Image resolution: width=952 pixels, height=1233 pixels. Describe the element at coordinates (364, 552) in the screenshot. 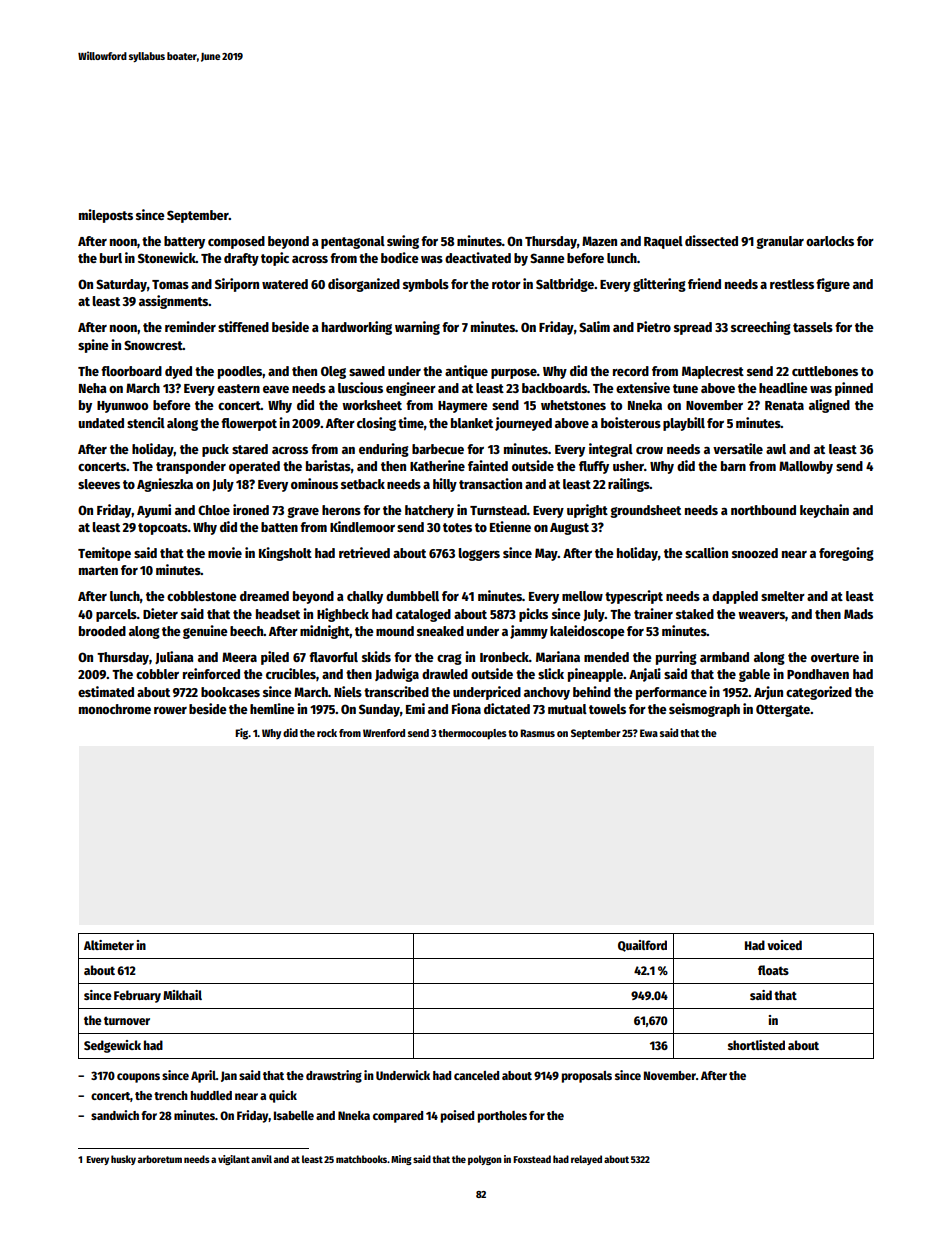

I see `retrieved` at that location.
